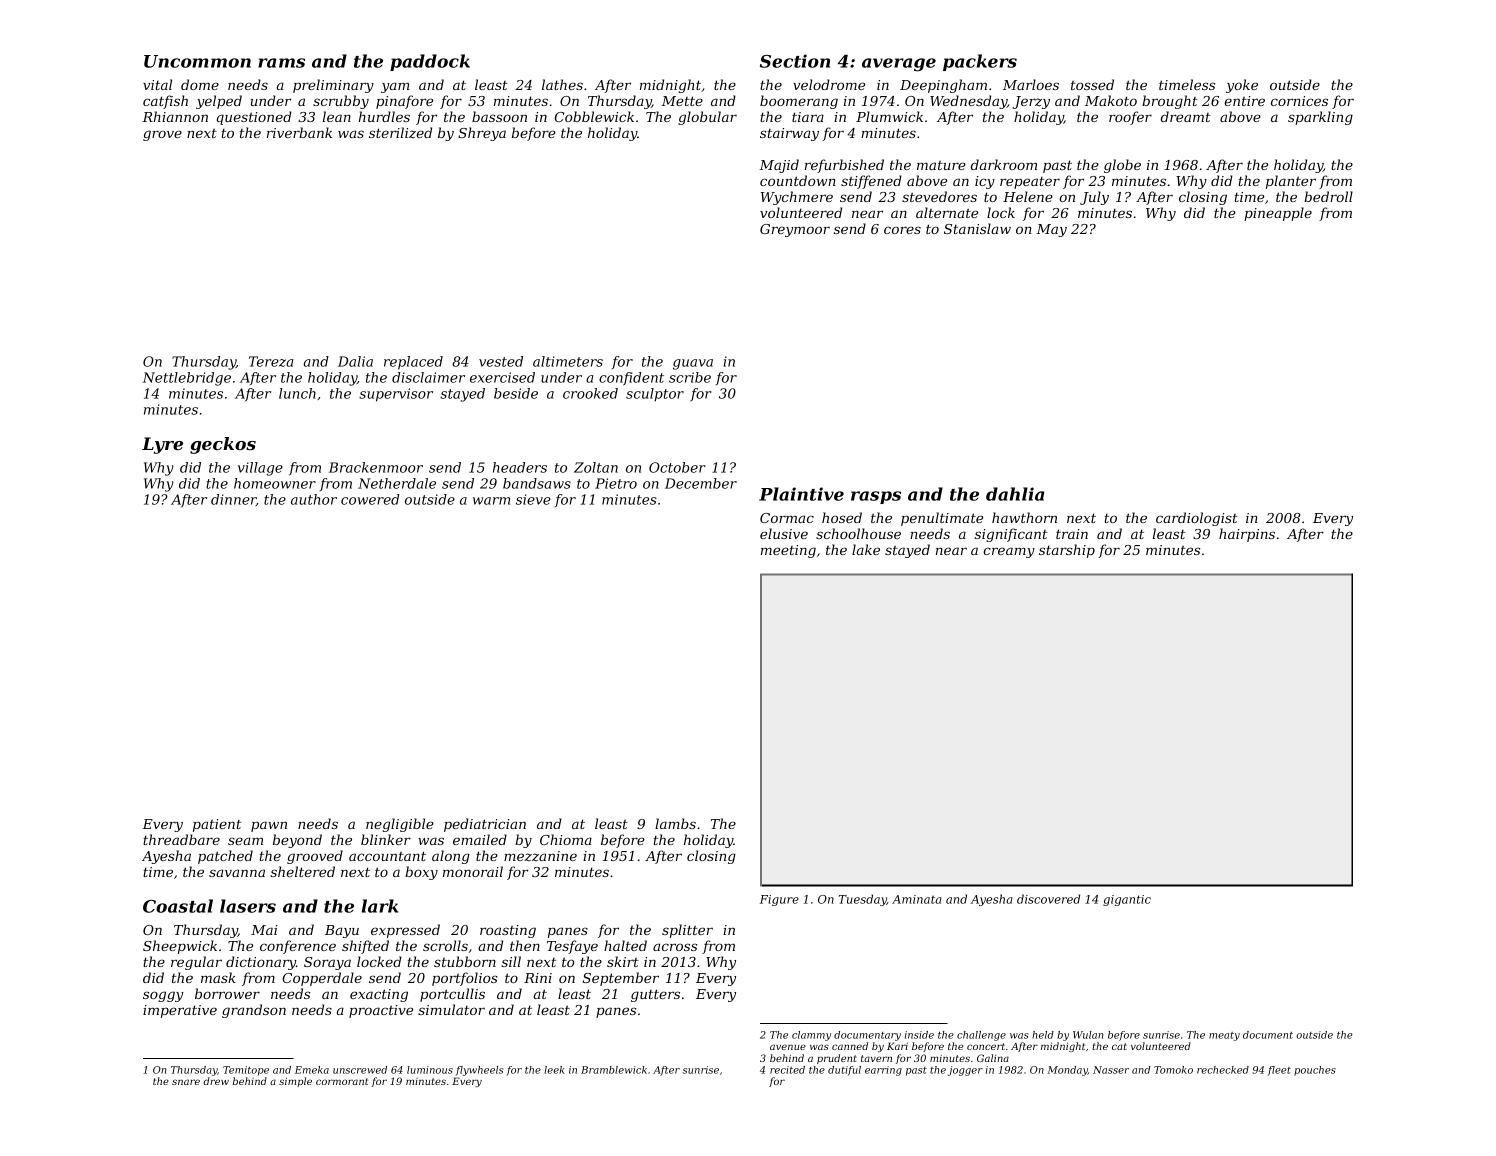 The height and width of the page is (1156, 1496). I want to click on Uncommon, so click(197, 61).
